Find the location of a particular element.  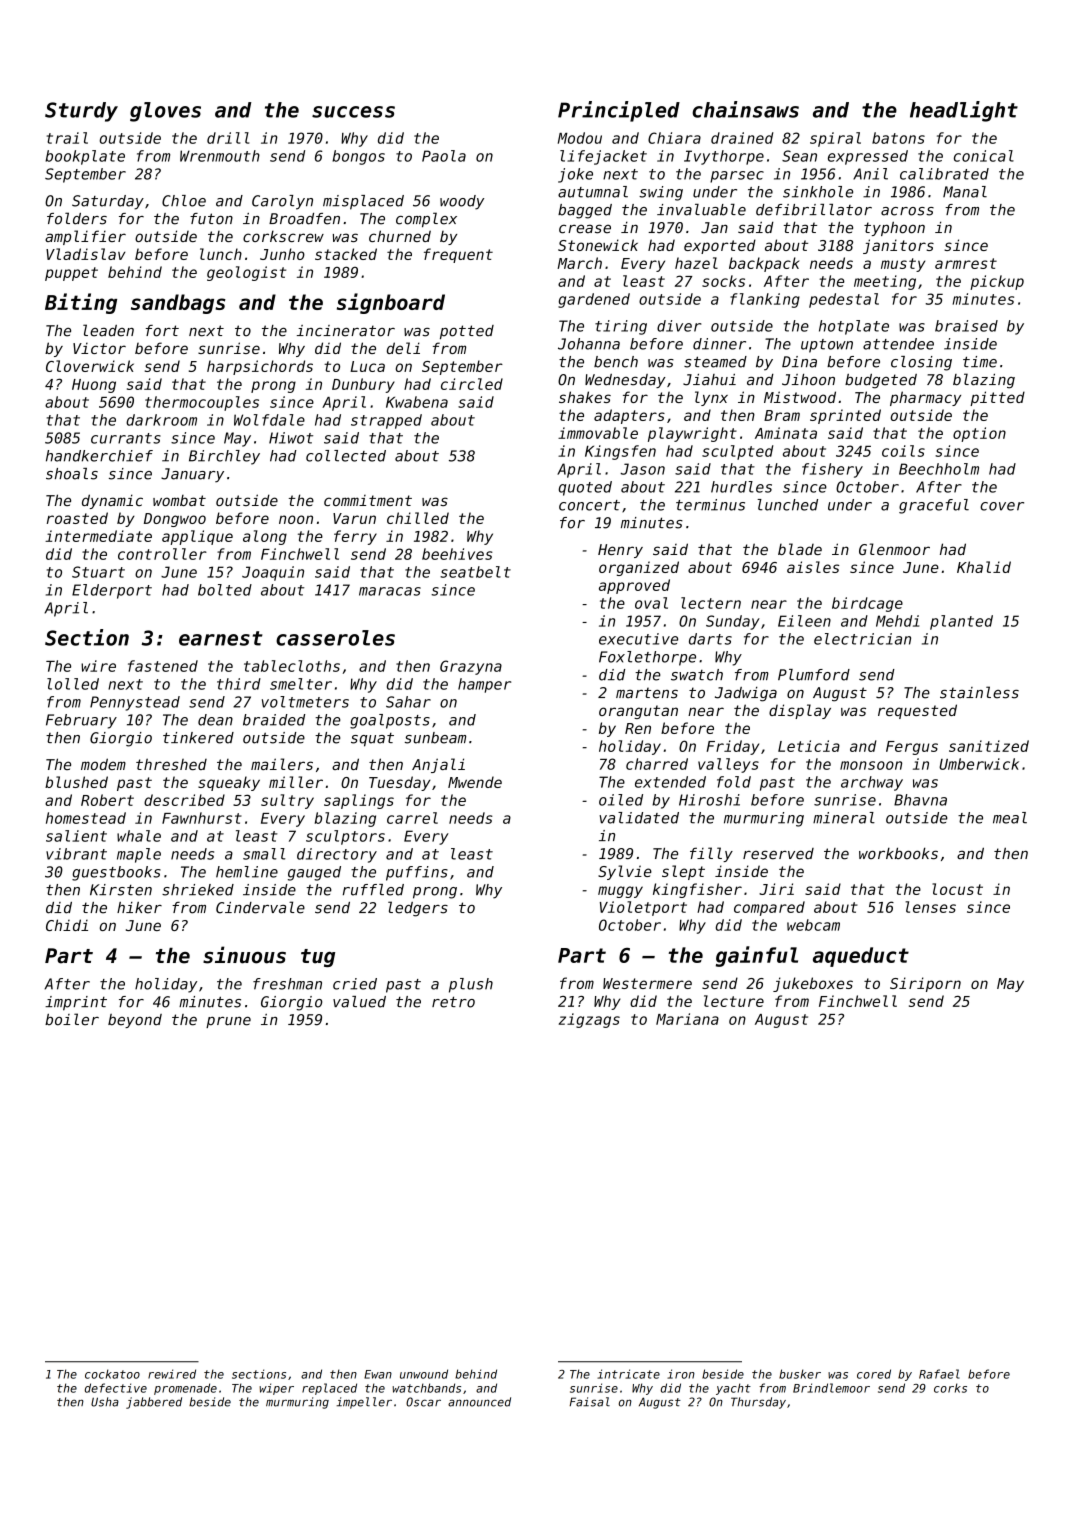

blade is located at coordinates (800, 549).
